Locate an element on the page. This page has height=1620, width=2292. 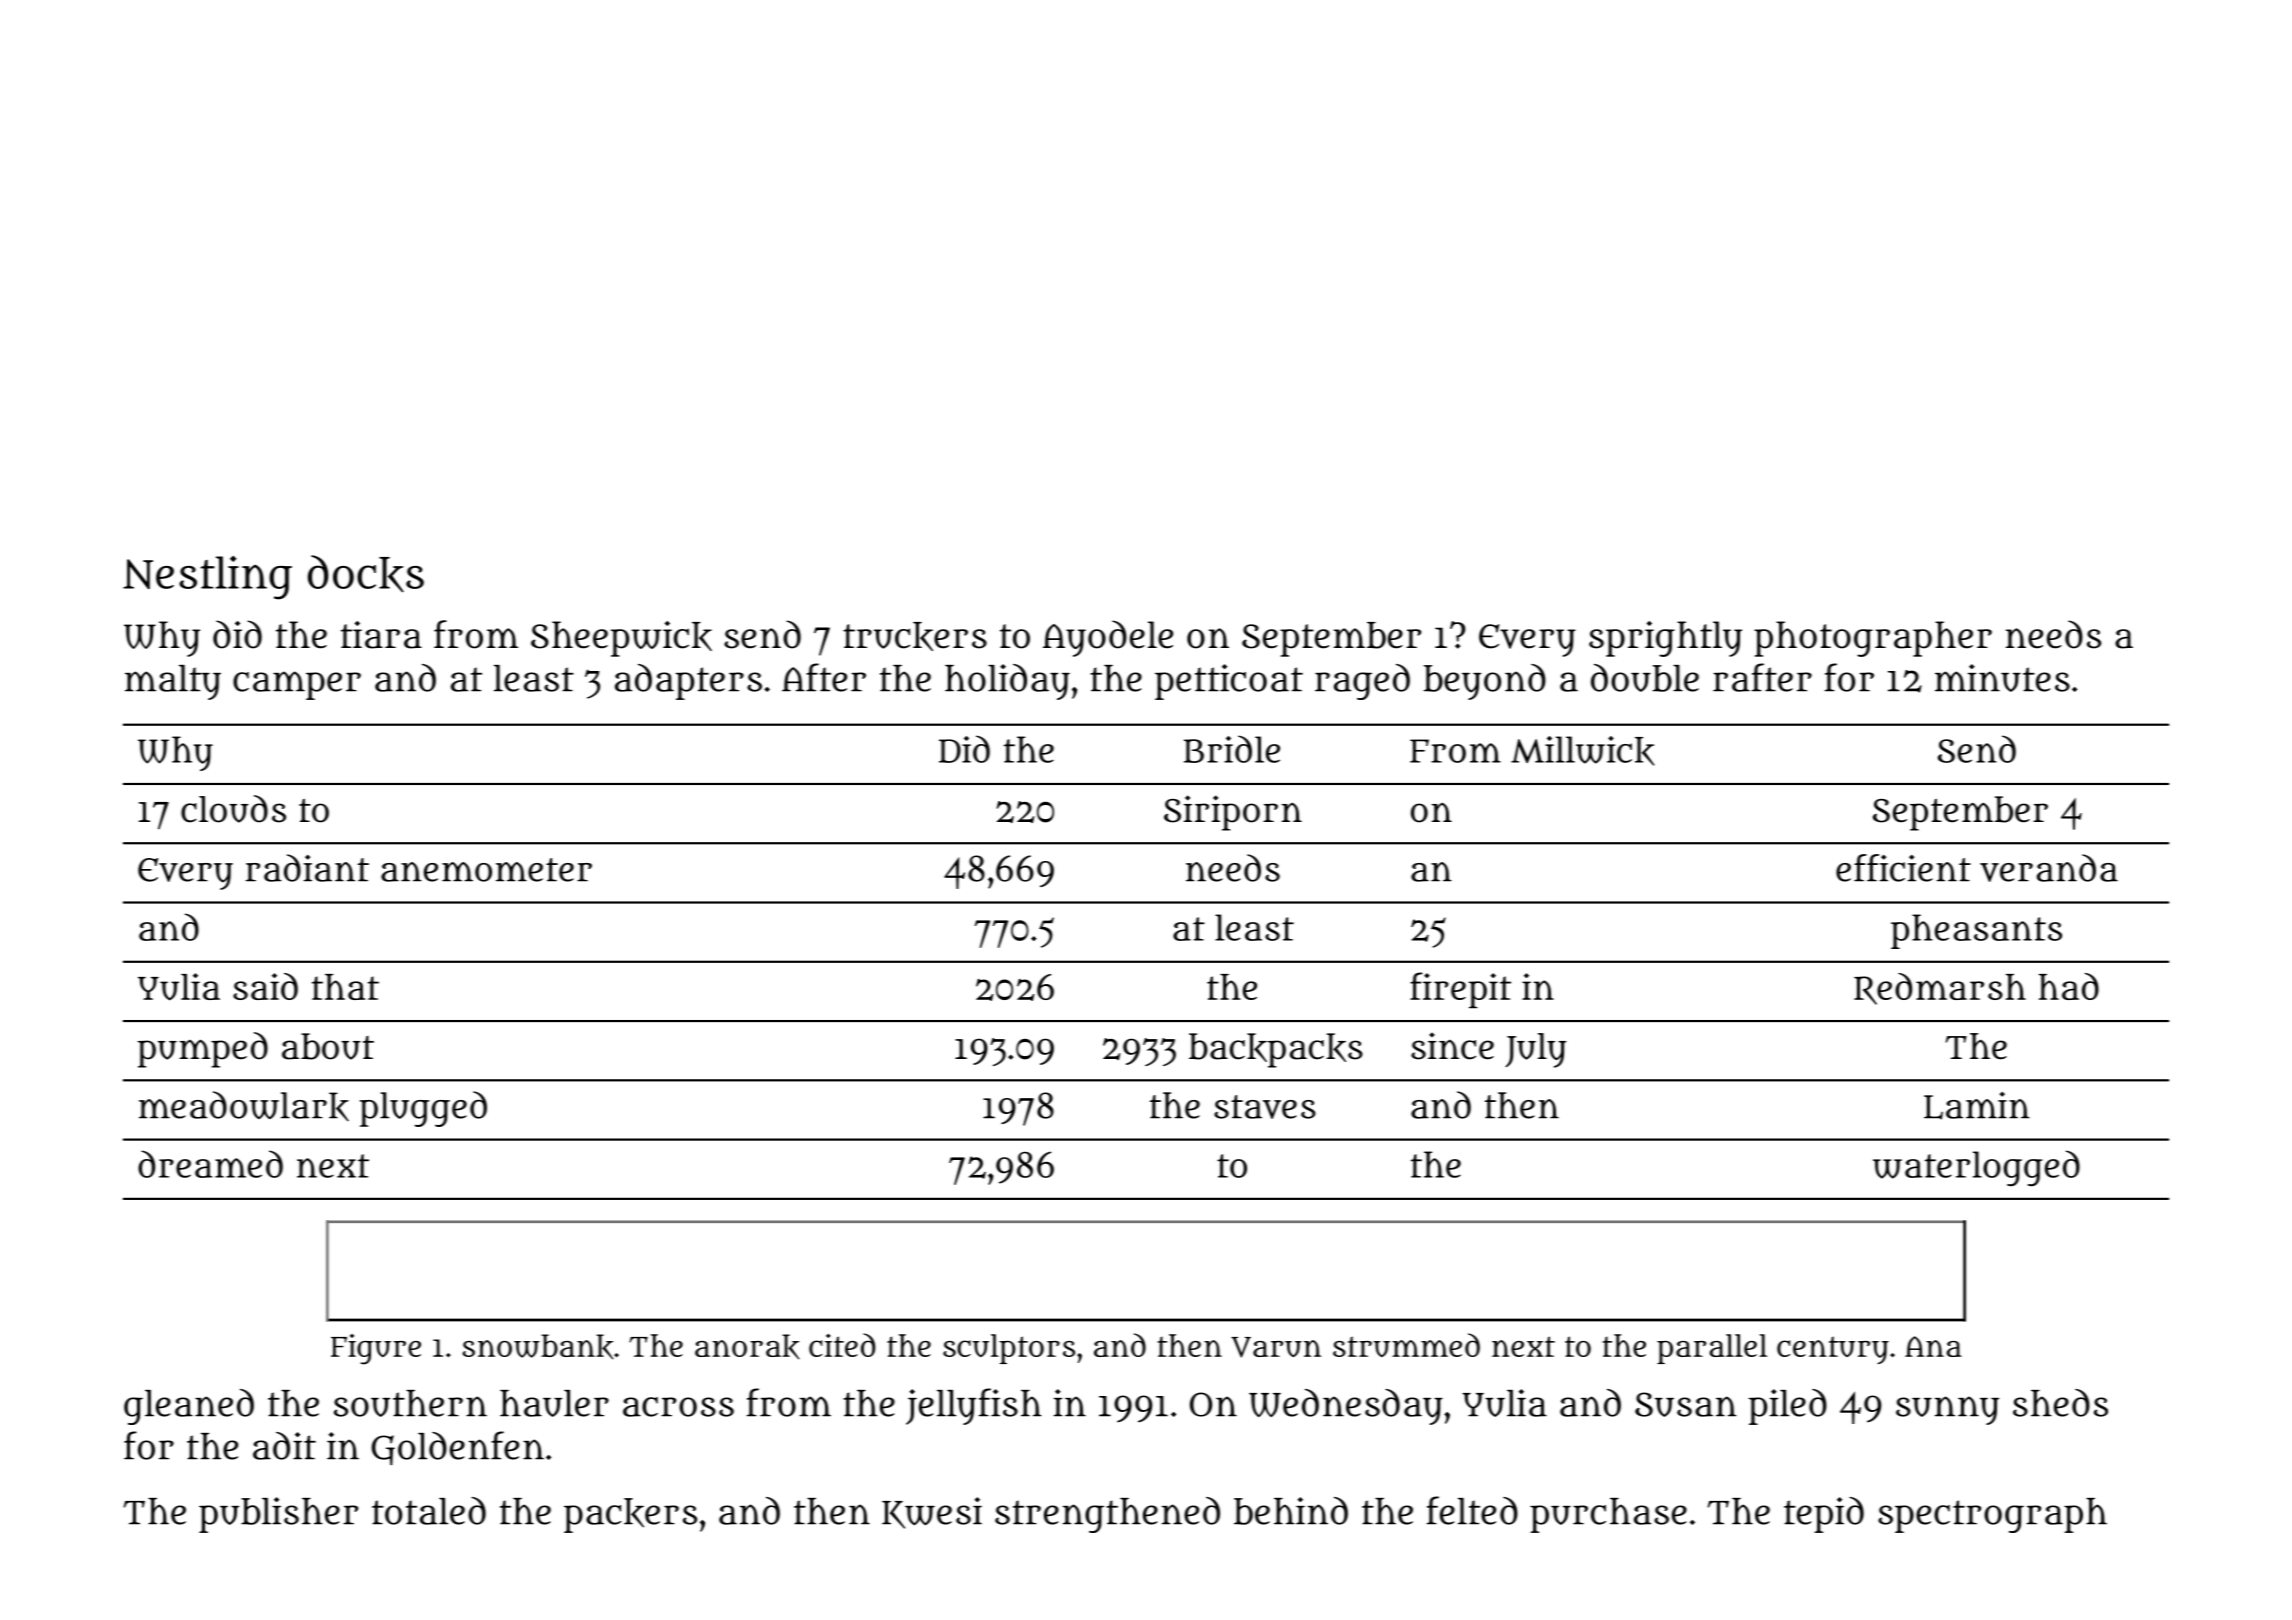
packers is located at coordinates (630, 1515).
